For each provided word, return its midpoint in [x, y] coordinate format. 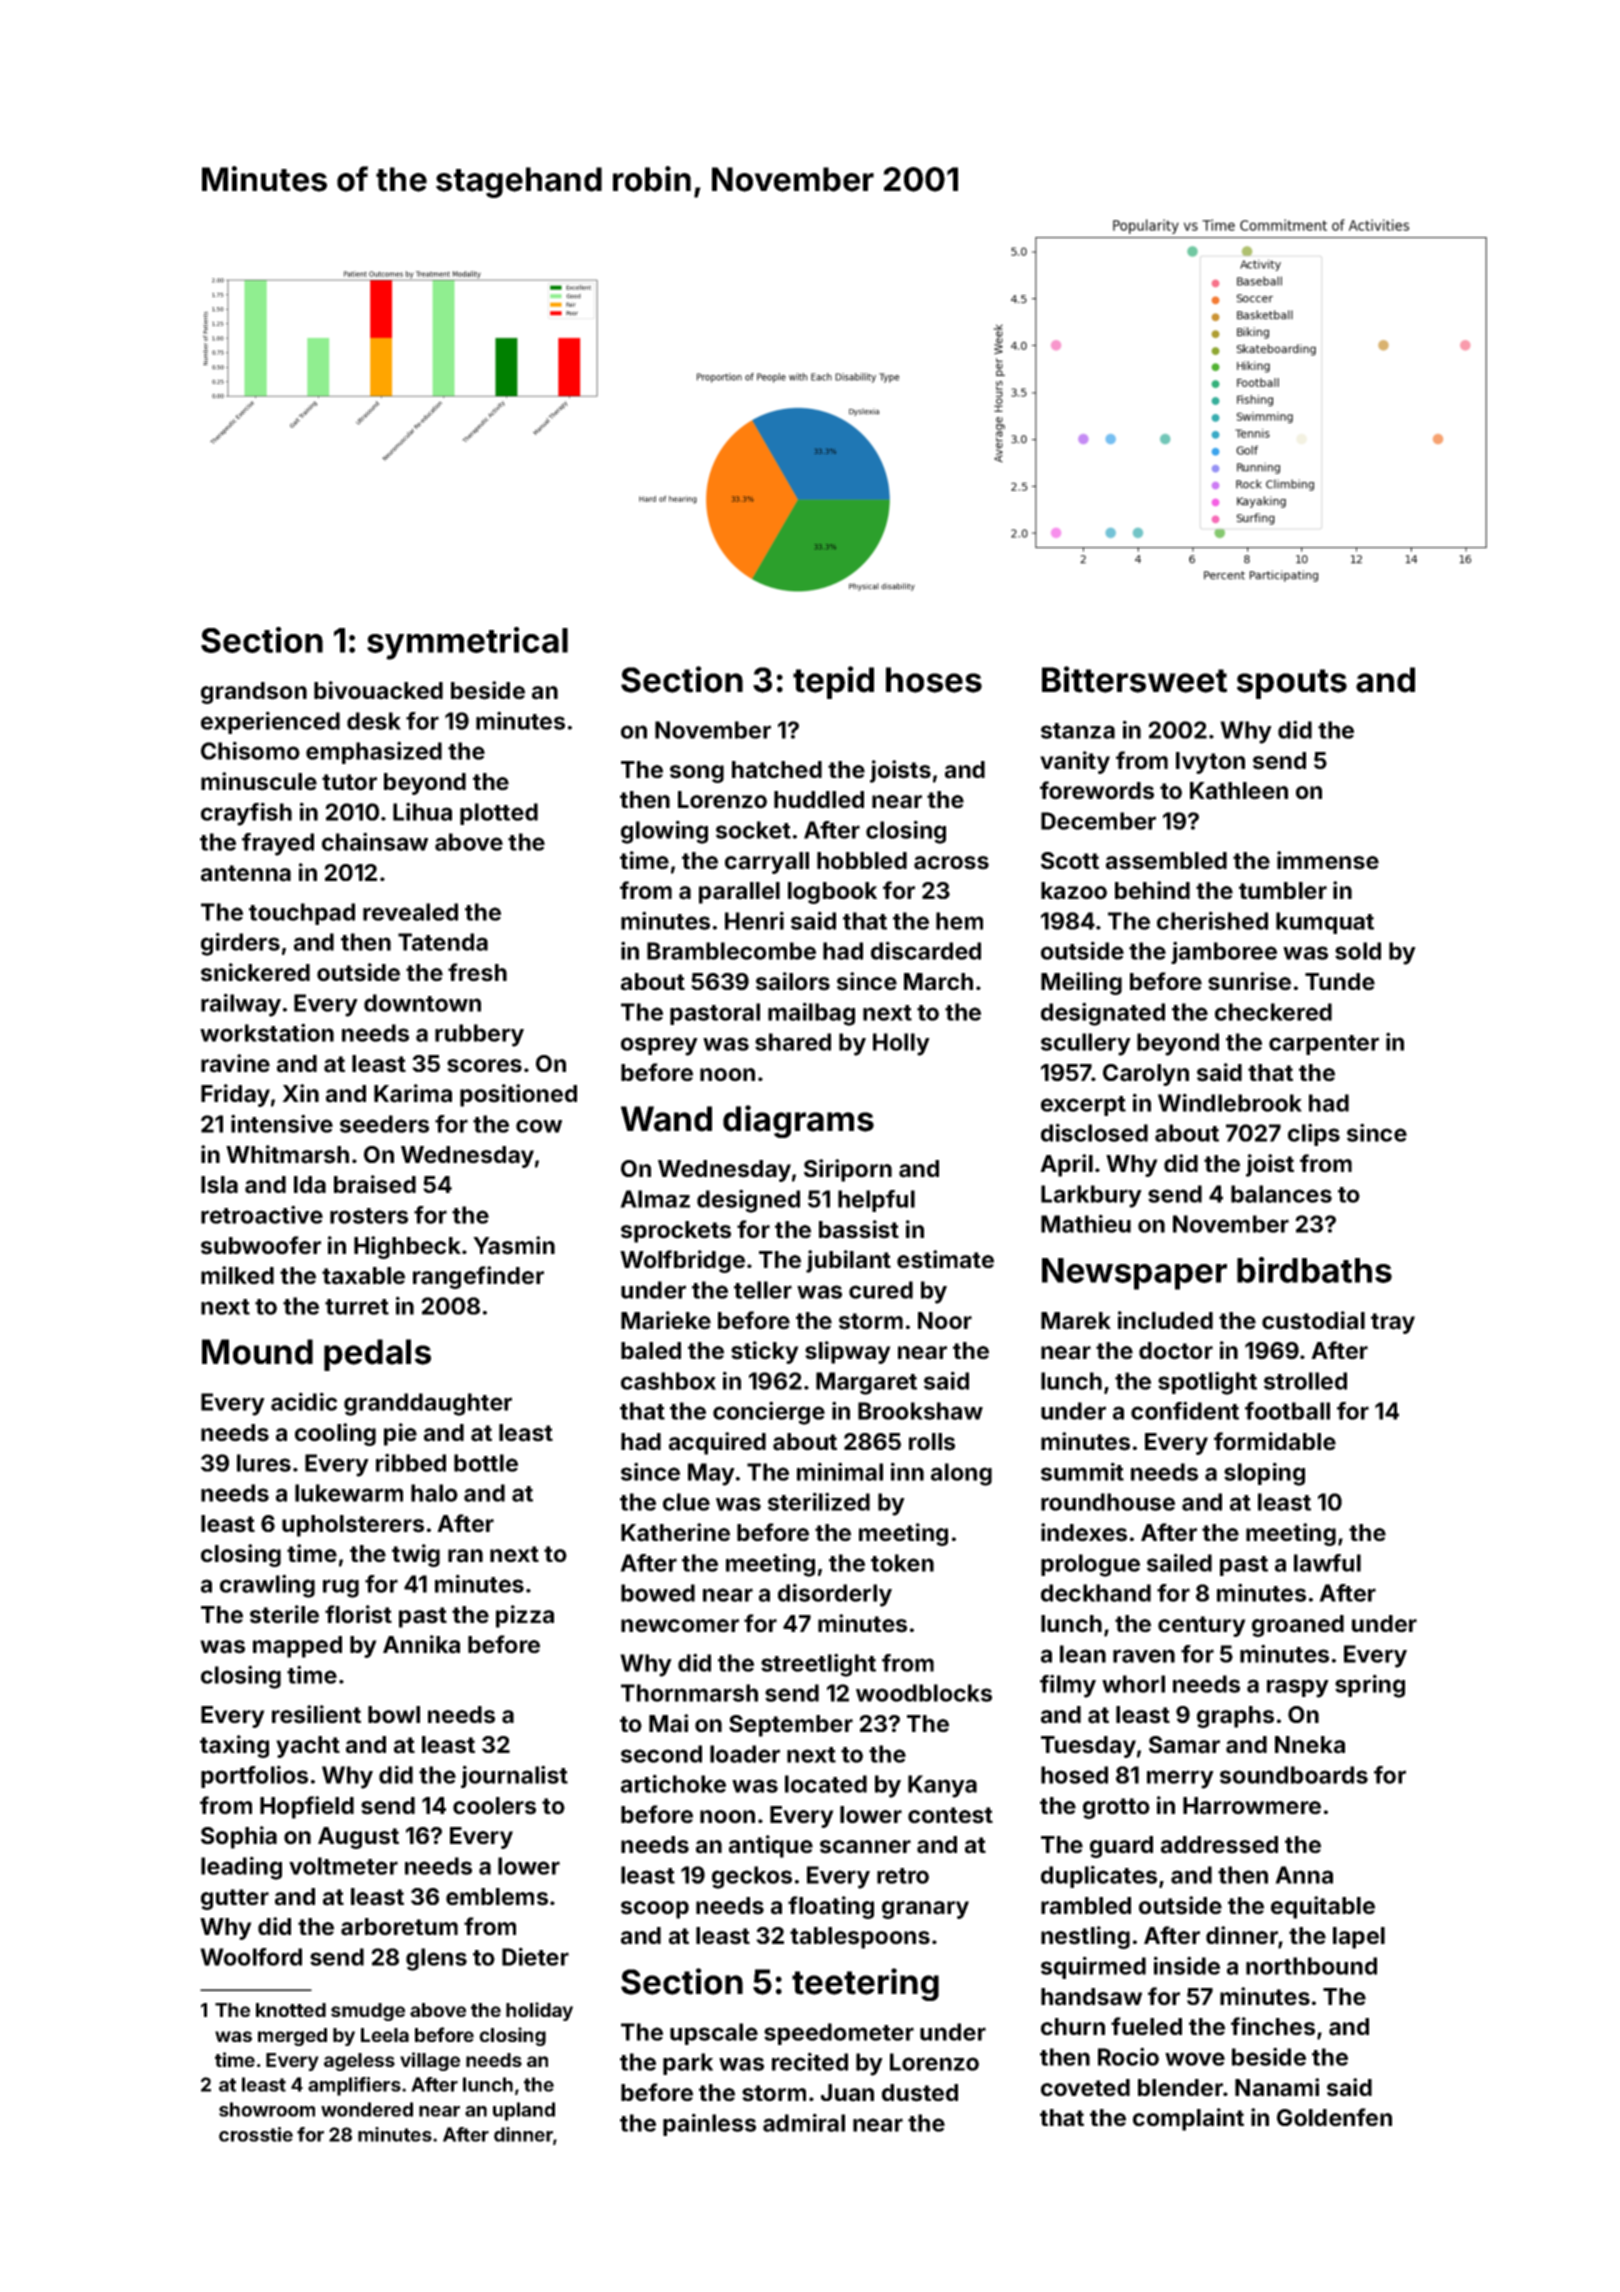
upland [524, 2111]
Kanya [942, 1786]
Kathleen [1239, 791]
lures [264, 1463]
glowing [664, 832]
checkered [1273, 1012]
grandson [254, 693]
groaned [1298, 1626]
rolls [932, 1442]
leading [241, 1868]
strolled [1305, 1381]
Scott [1070, 861]
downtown [422, 1003]
